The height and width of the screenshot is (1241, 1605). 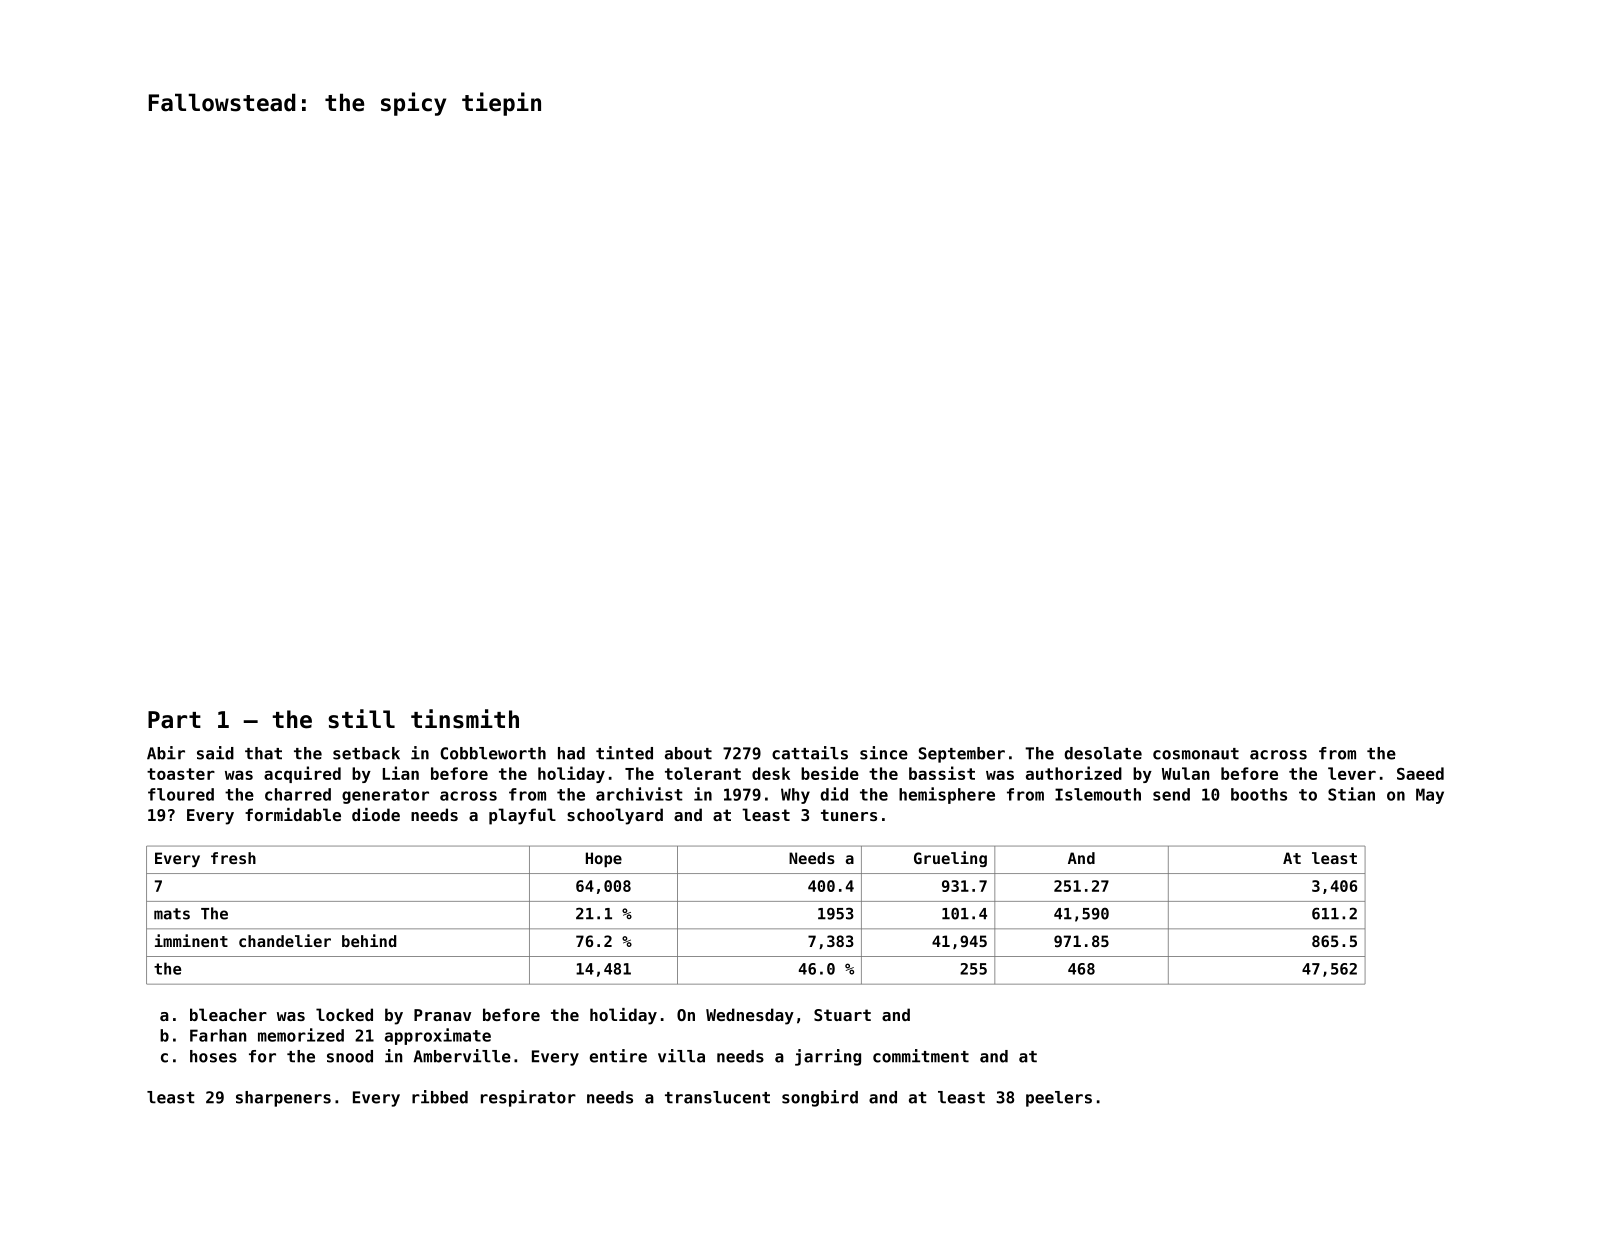 I want to click on hoses, so click(x=213, y=1056).
